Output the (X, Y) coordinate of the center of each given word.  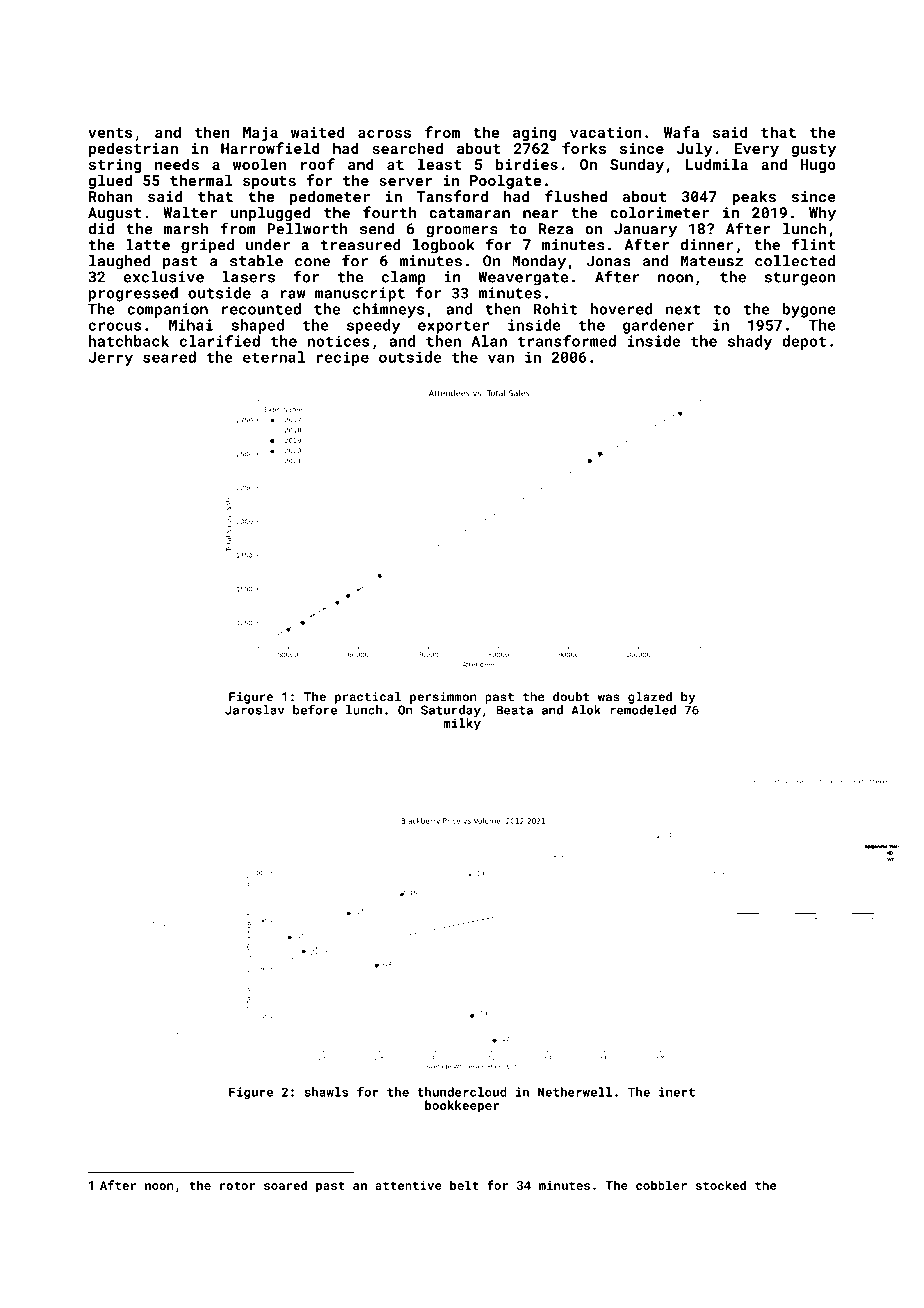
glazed (650, 698)
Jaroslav (254, 710)
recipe (343, 358)
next (683, 309)
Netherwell (575, 1092)
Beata (514, 710)
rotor (237, 1185)
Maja (260, 134)
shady (750, 342)
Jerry (111, 359)
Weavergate (523, 278)
